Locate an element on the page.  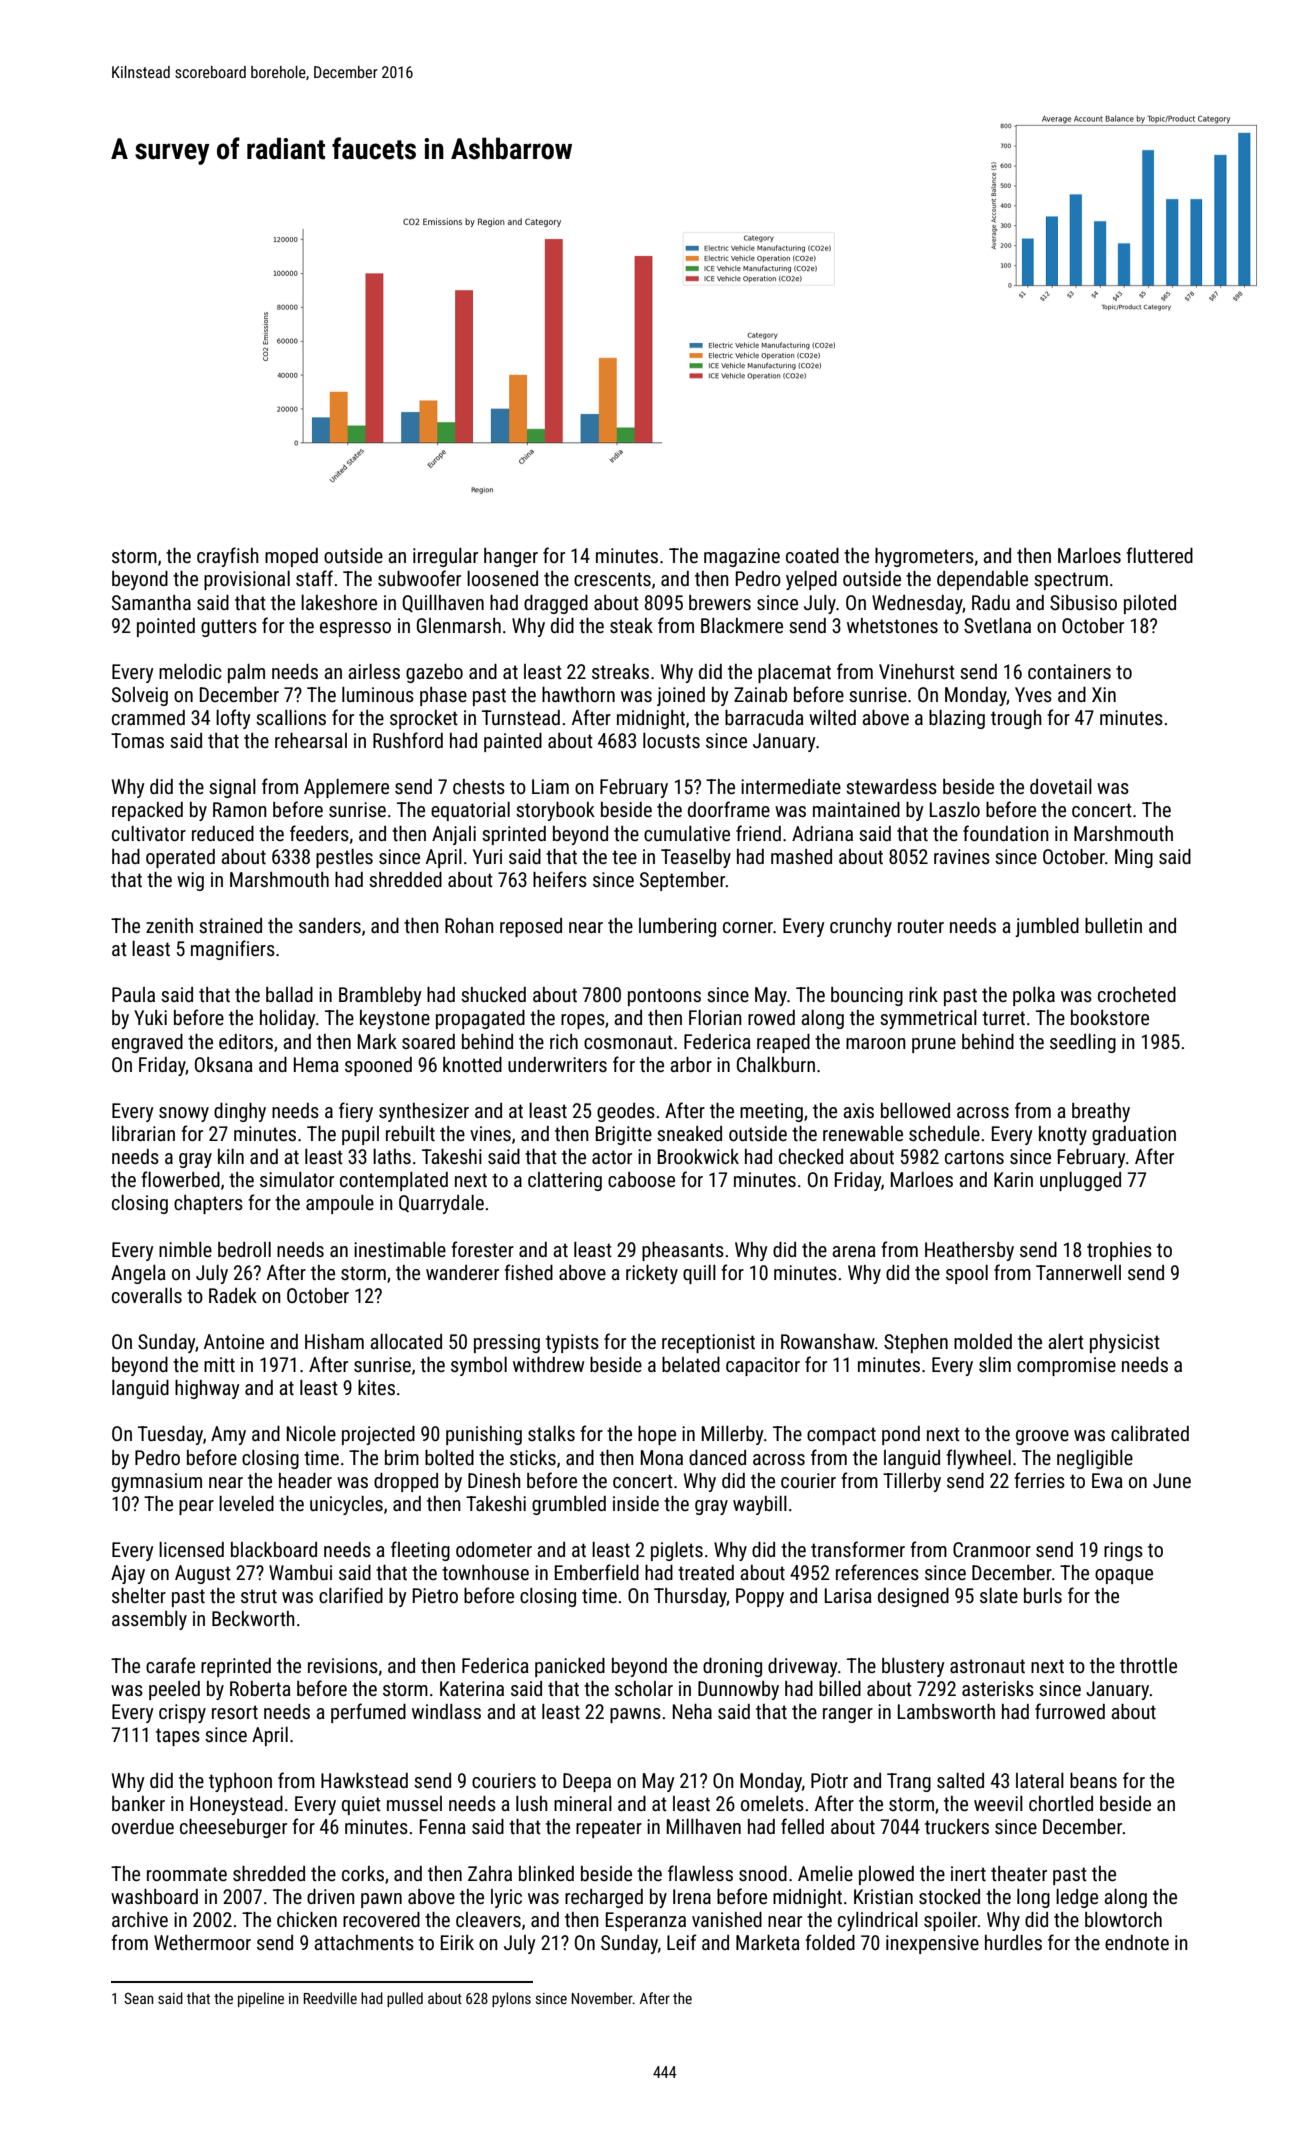
magnifiers is located at coordinates (233, 950).
